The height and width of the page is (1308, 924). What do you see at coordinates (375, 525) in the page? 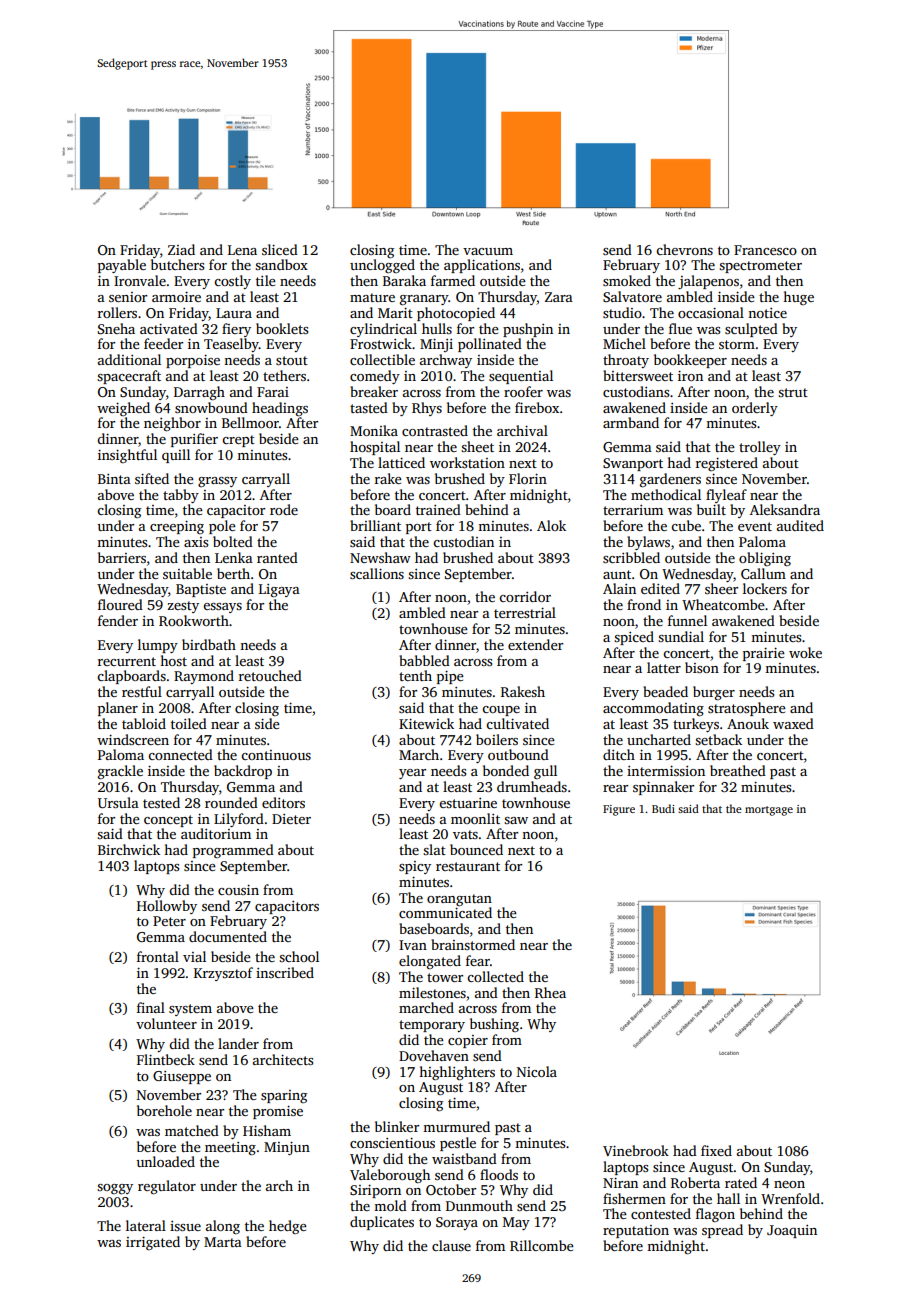
I see `brilliant` at bounding box center [375, 525].
